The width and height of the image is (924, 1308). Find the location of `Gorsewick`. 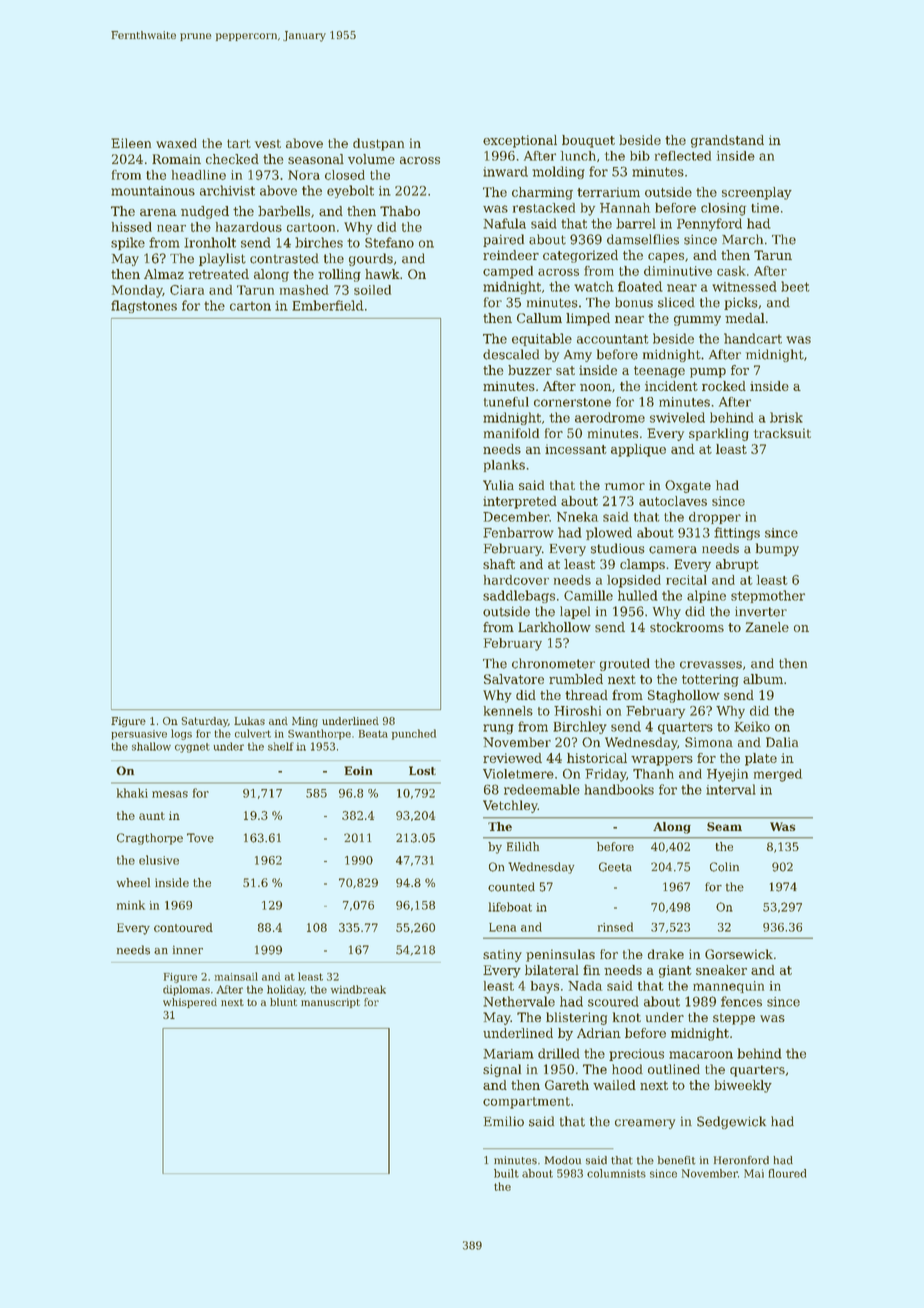

Gorsewick is located at coordinates (739, 954).
